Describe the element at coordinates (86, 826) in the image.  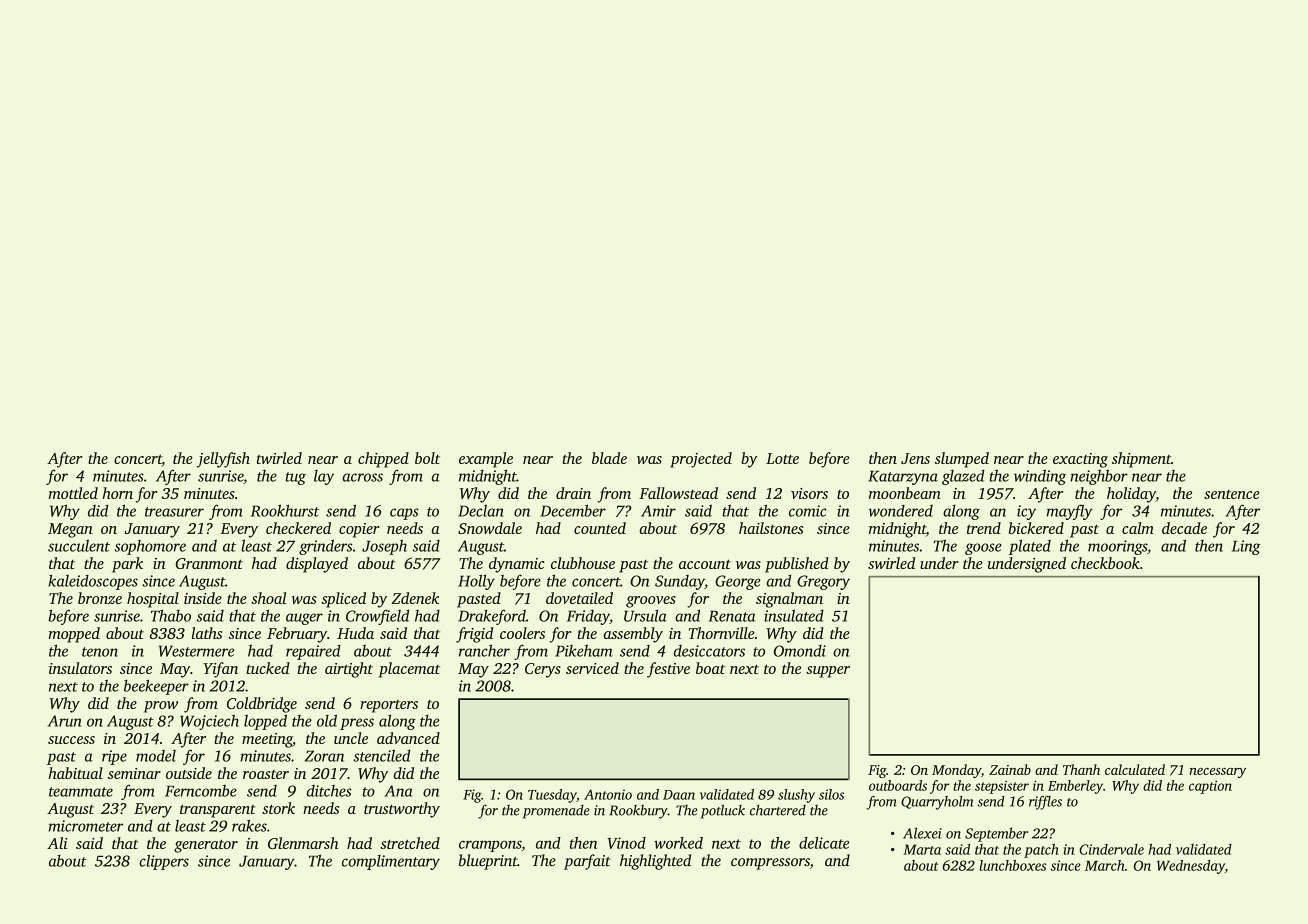
I see `micrometer` at that location.
